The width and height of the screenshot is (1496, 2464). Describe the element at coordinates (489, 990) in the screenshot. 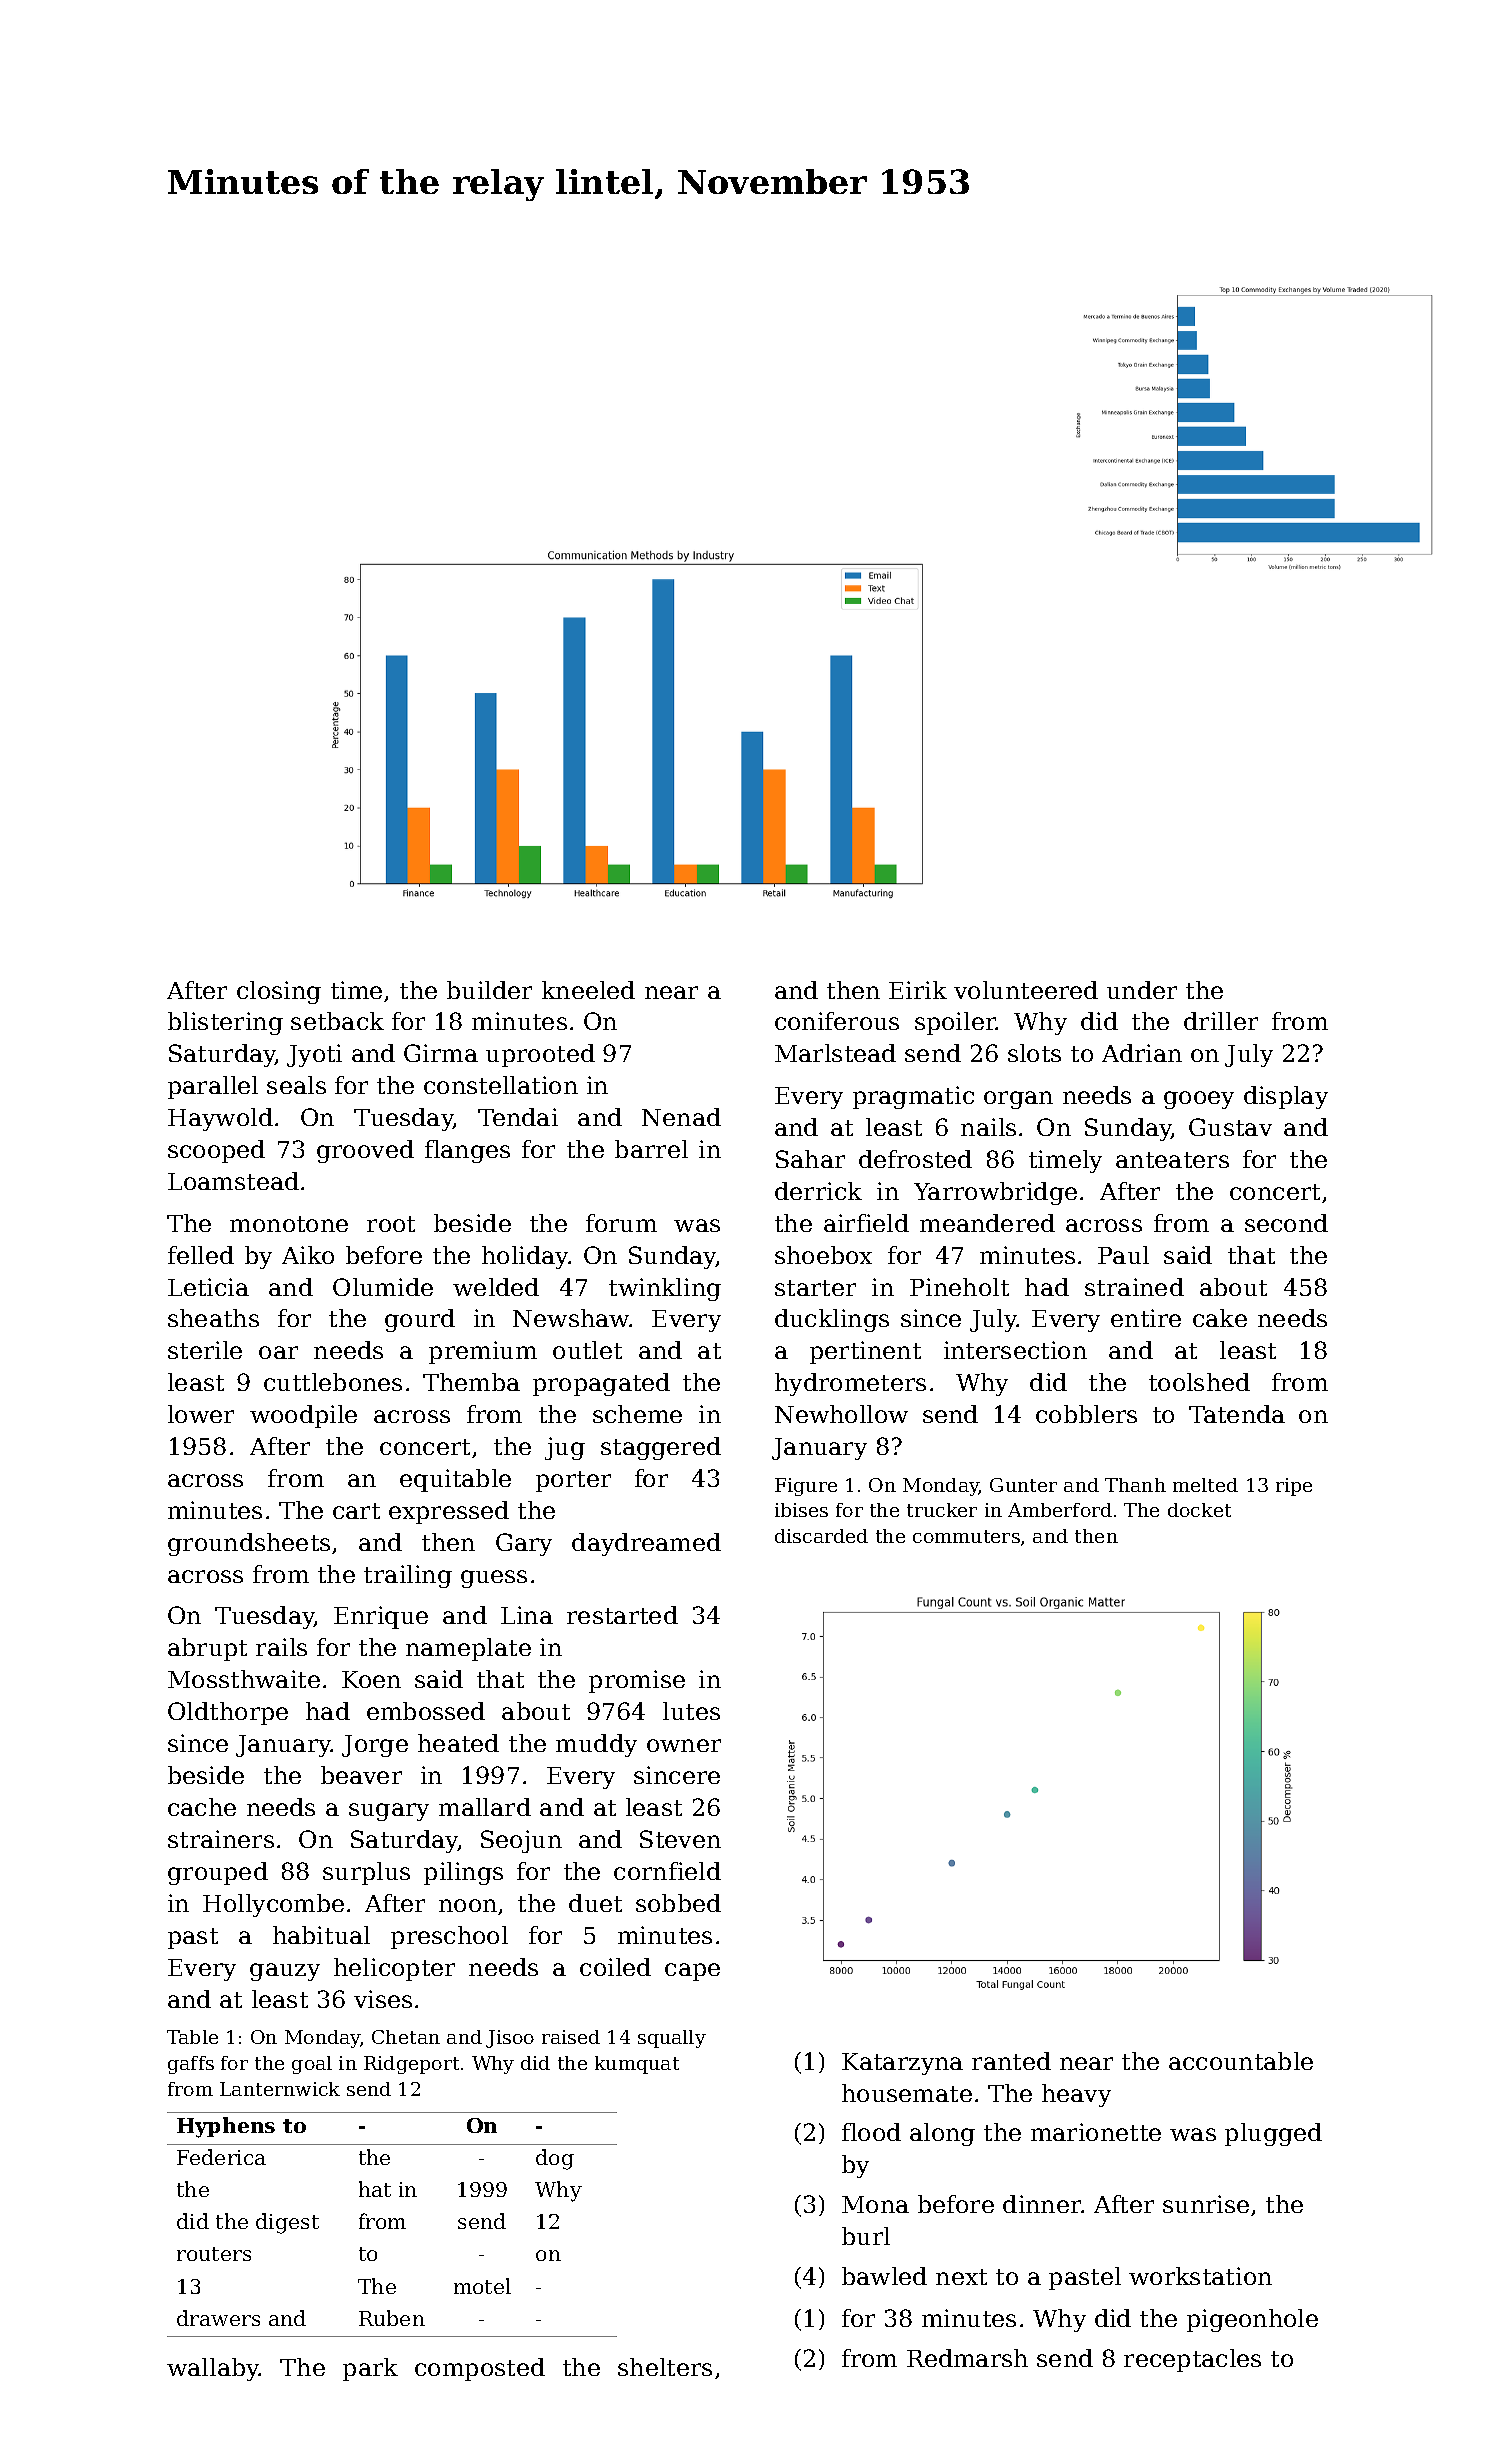

I see `builder` at that location.
